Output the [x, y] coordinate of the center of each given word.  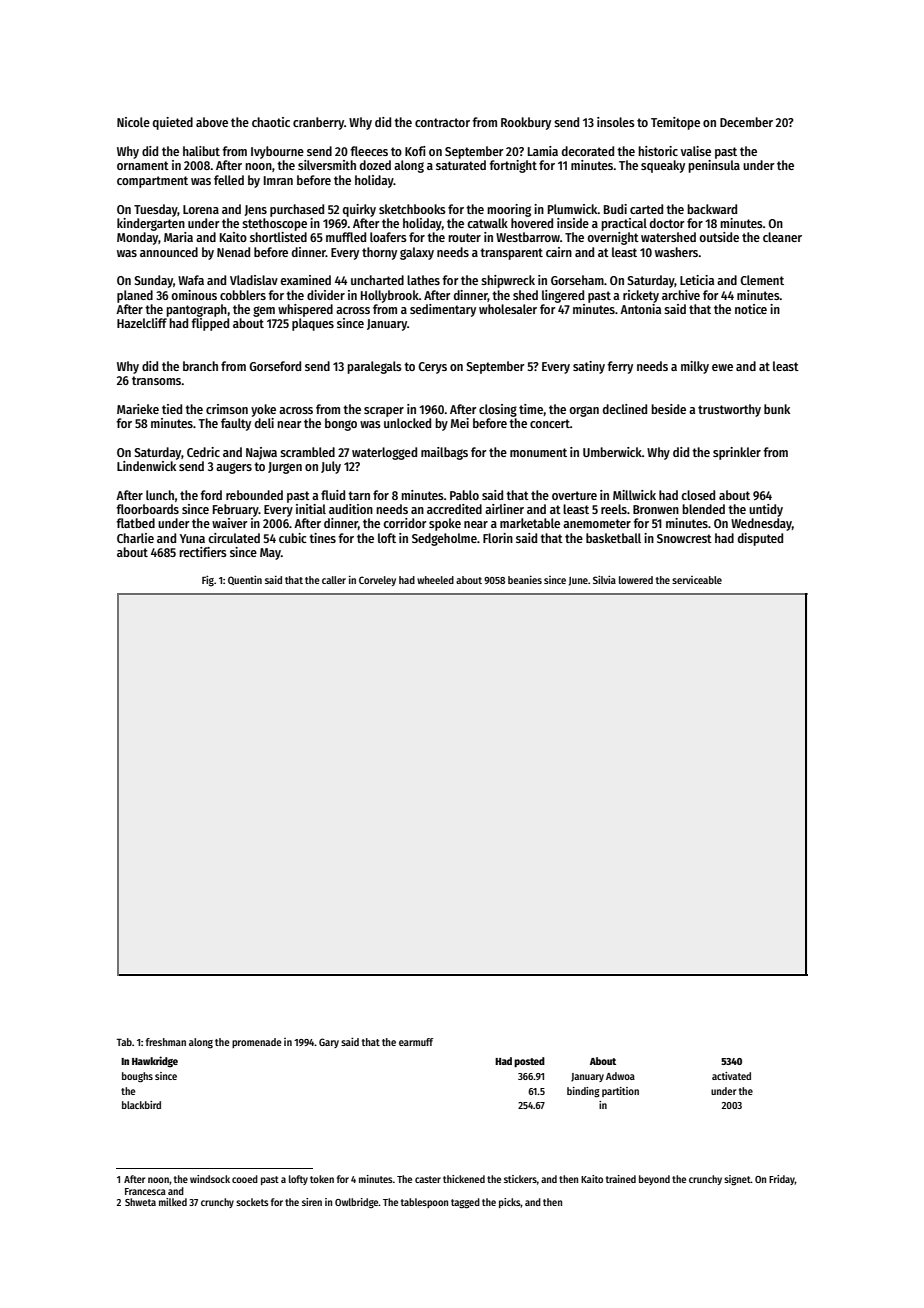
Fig [208, 581]
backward [712, 209]
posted [529, 1062]
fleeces [369, 151]
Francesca [145, 1191]
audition [351, 509]
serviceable [697, 580]
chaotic [271, 122]
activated [731, 1076]
